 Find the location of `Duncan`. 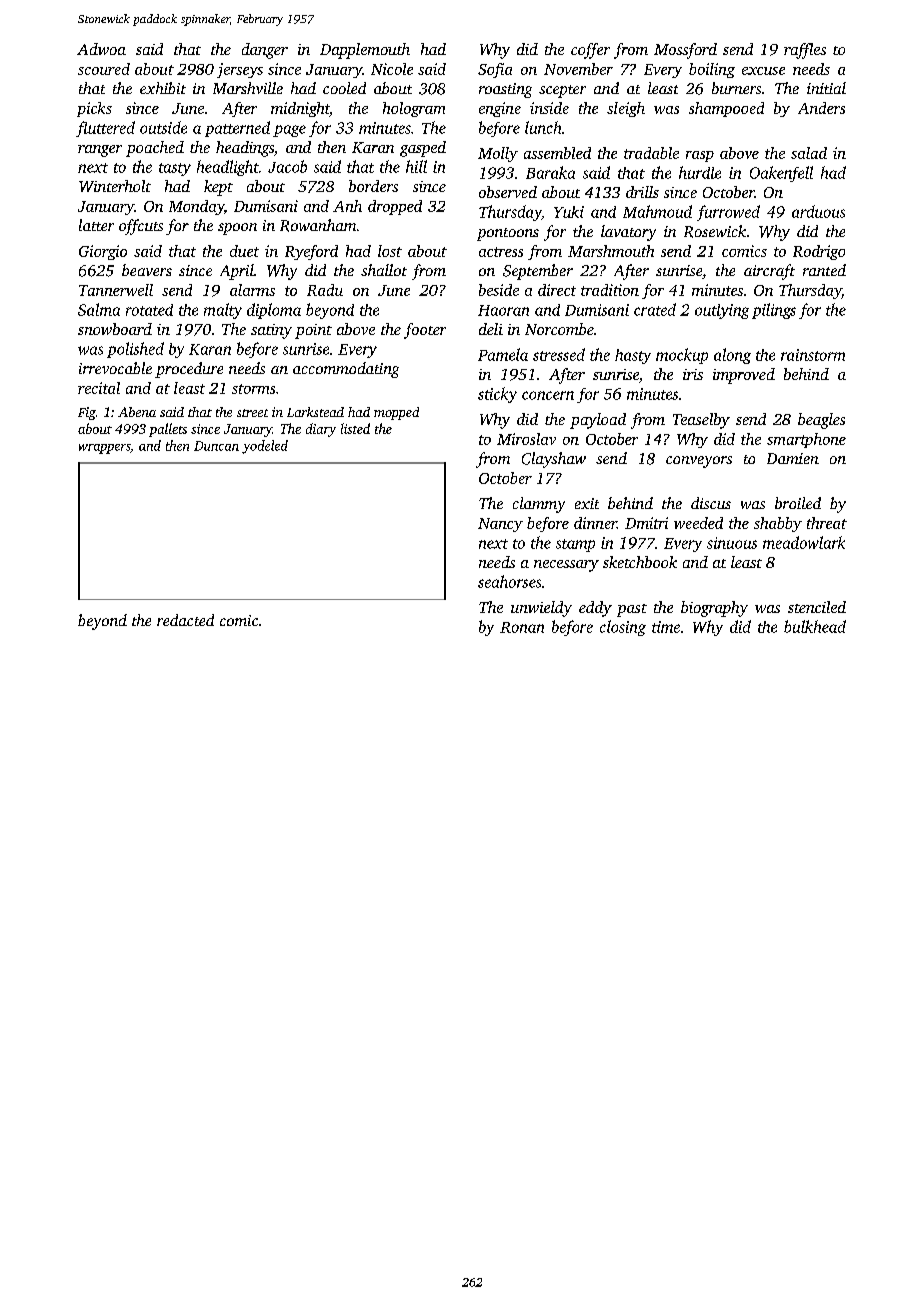

Duncan is located at coordinates (216, 446).
